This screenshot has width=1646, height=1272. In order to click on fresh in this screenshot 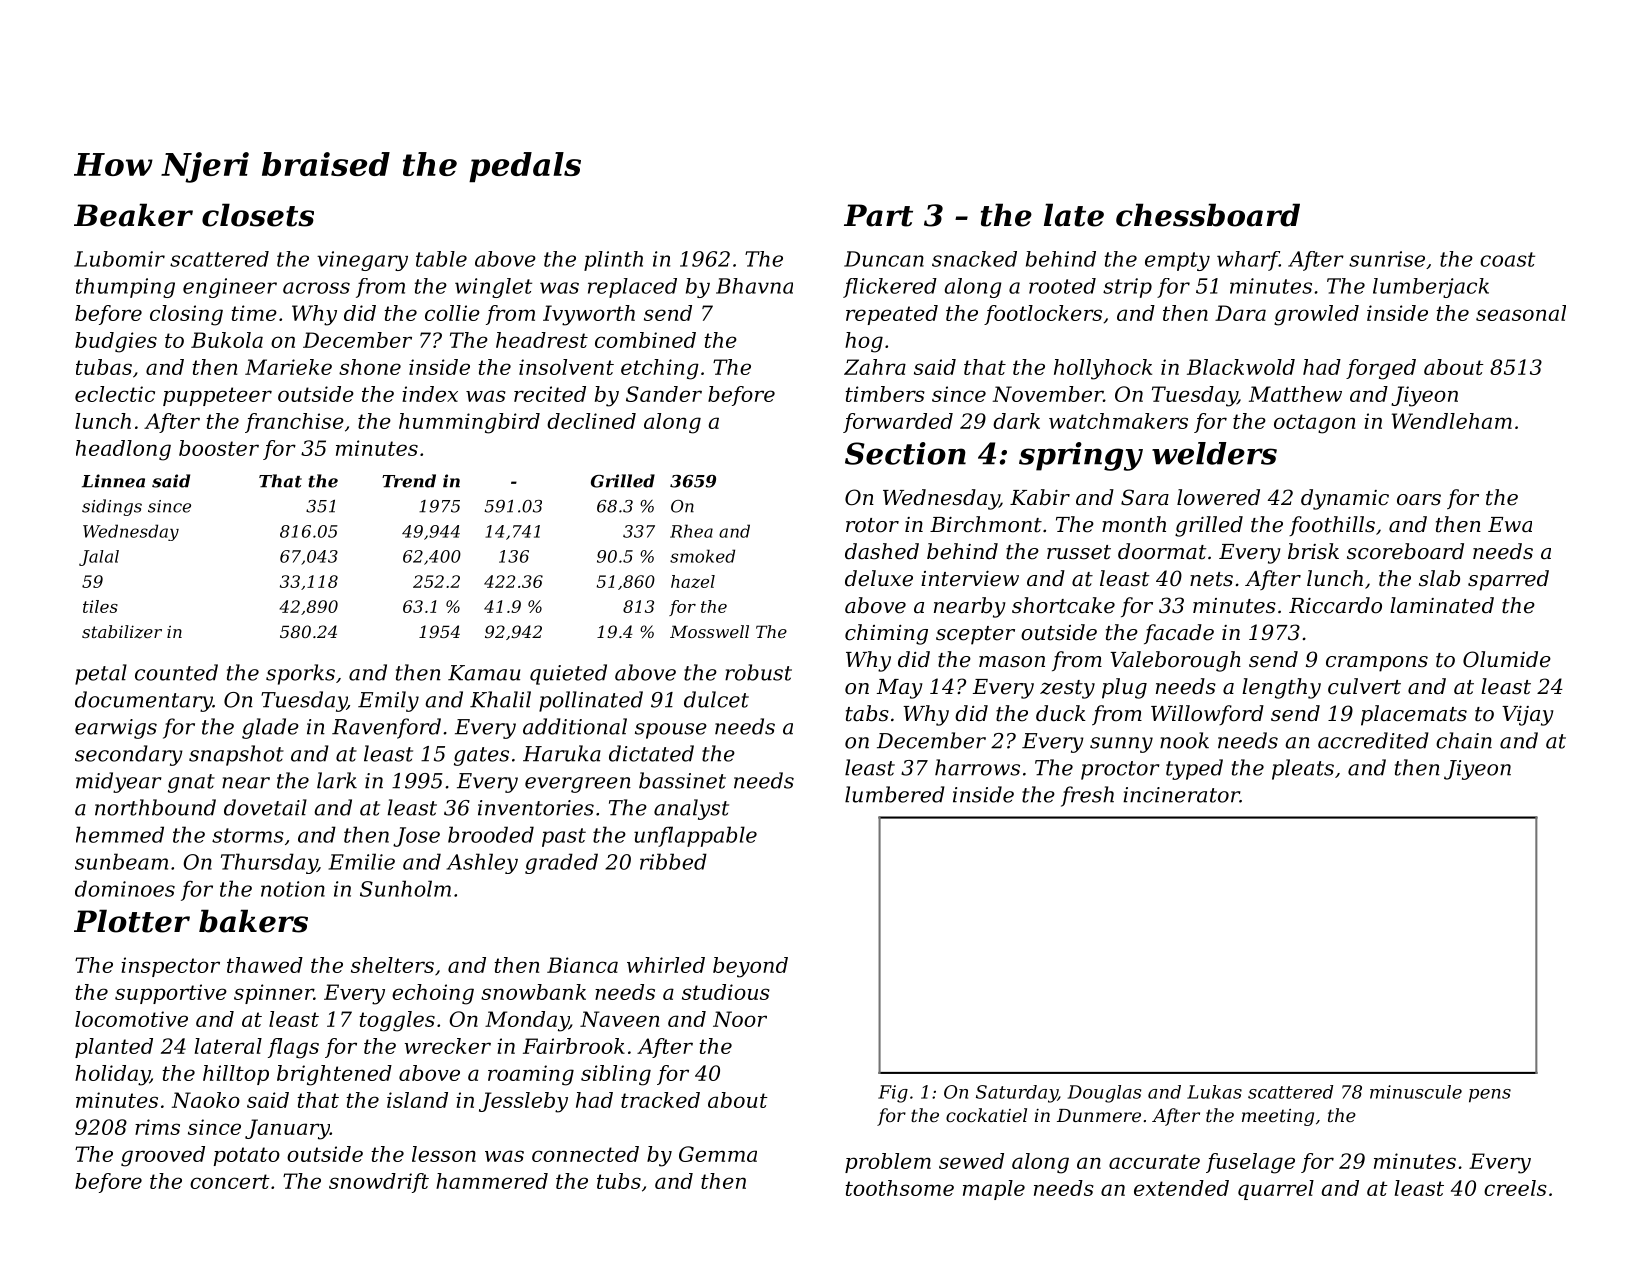, I will do `click(1087, 796)`.
